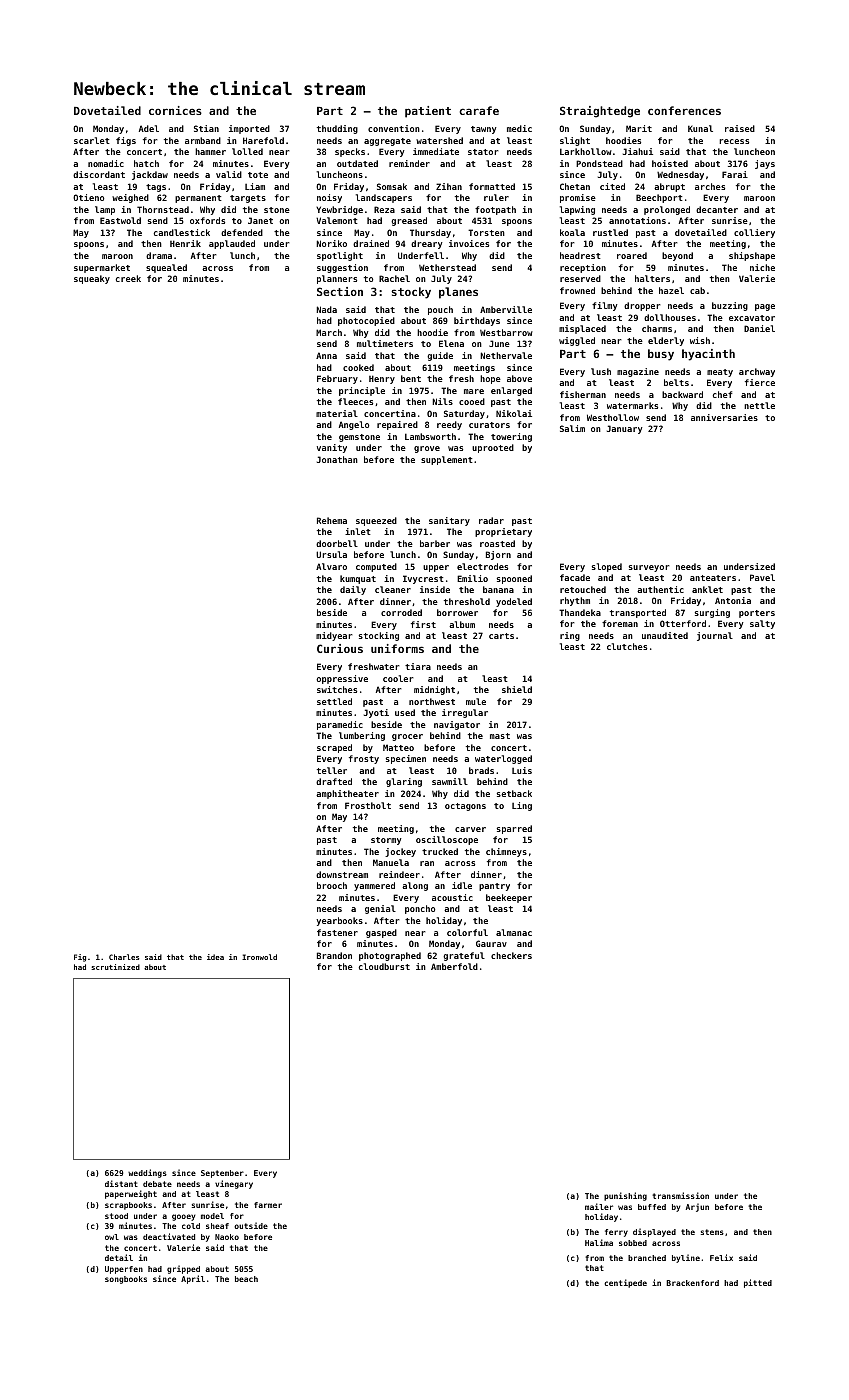 Image resolution: width=849 pixels, height=1400 pixels. Describe the element at coordinates (124, 957) in the screenshot. I see `Charles` at that location.
